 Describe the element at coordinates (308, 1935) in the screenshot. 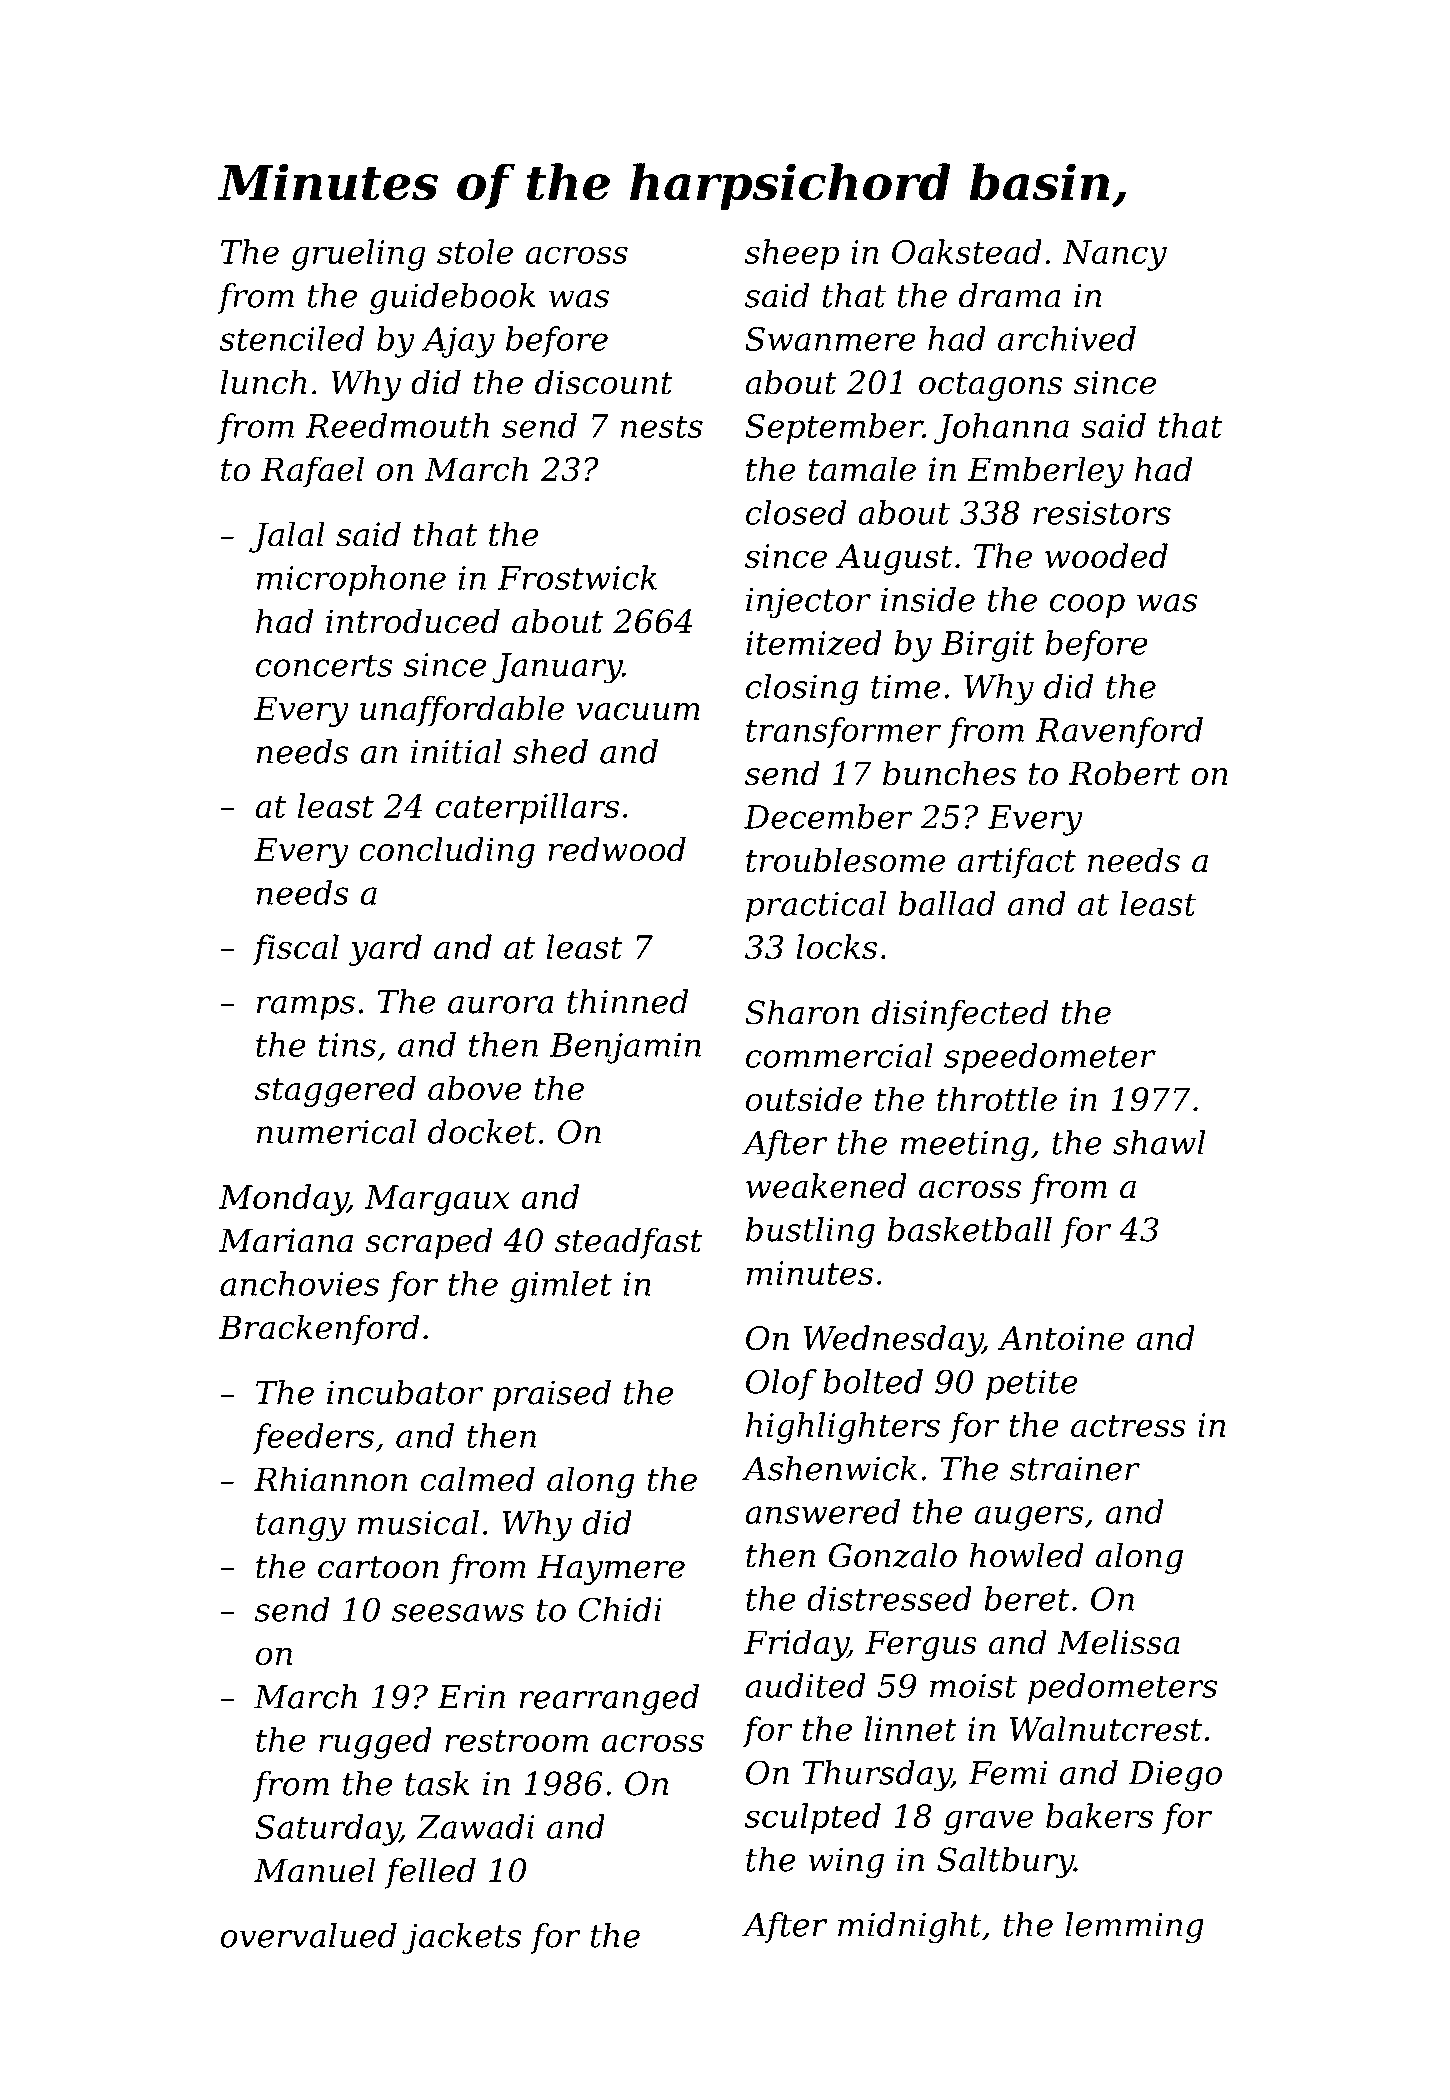

I see `overvalued` at that location.
